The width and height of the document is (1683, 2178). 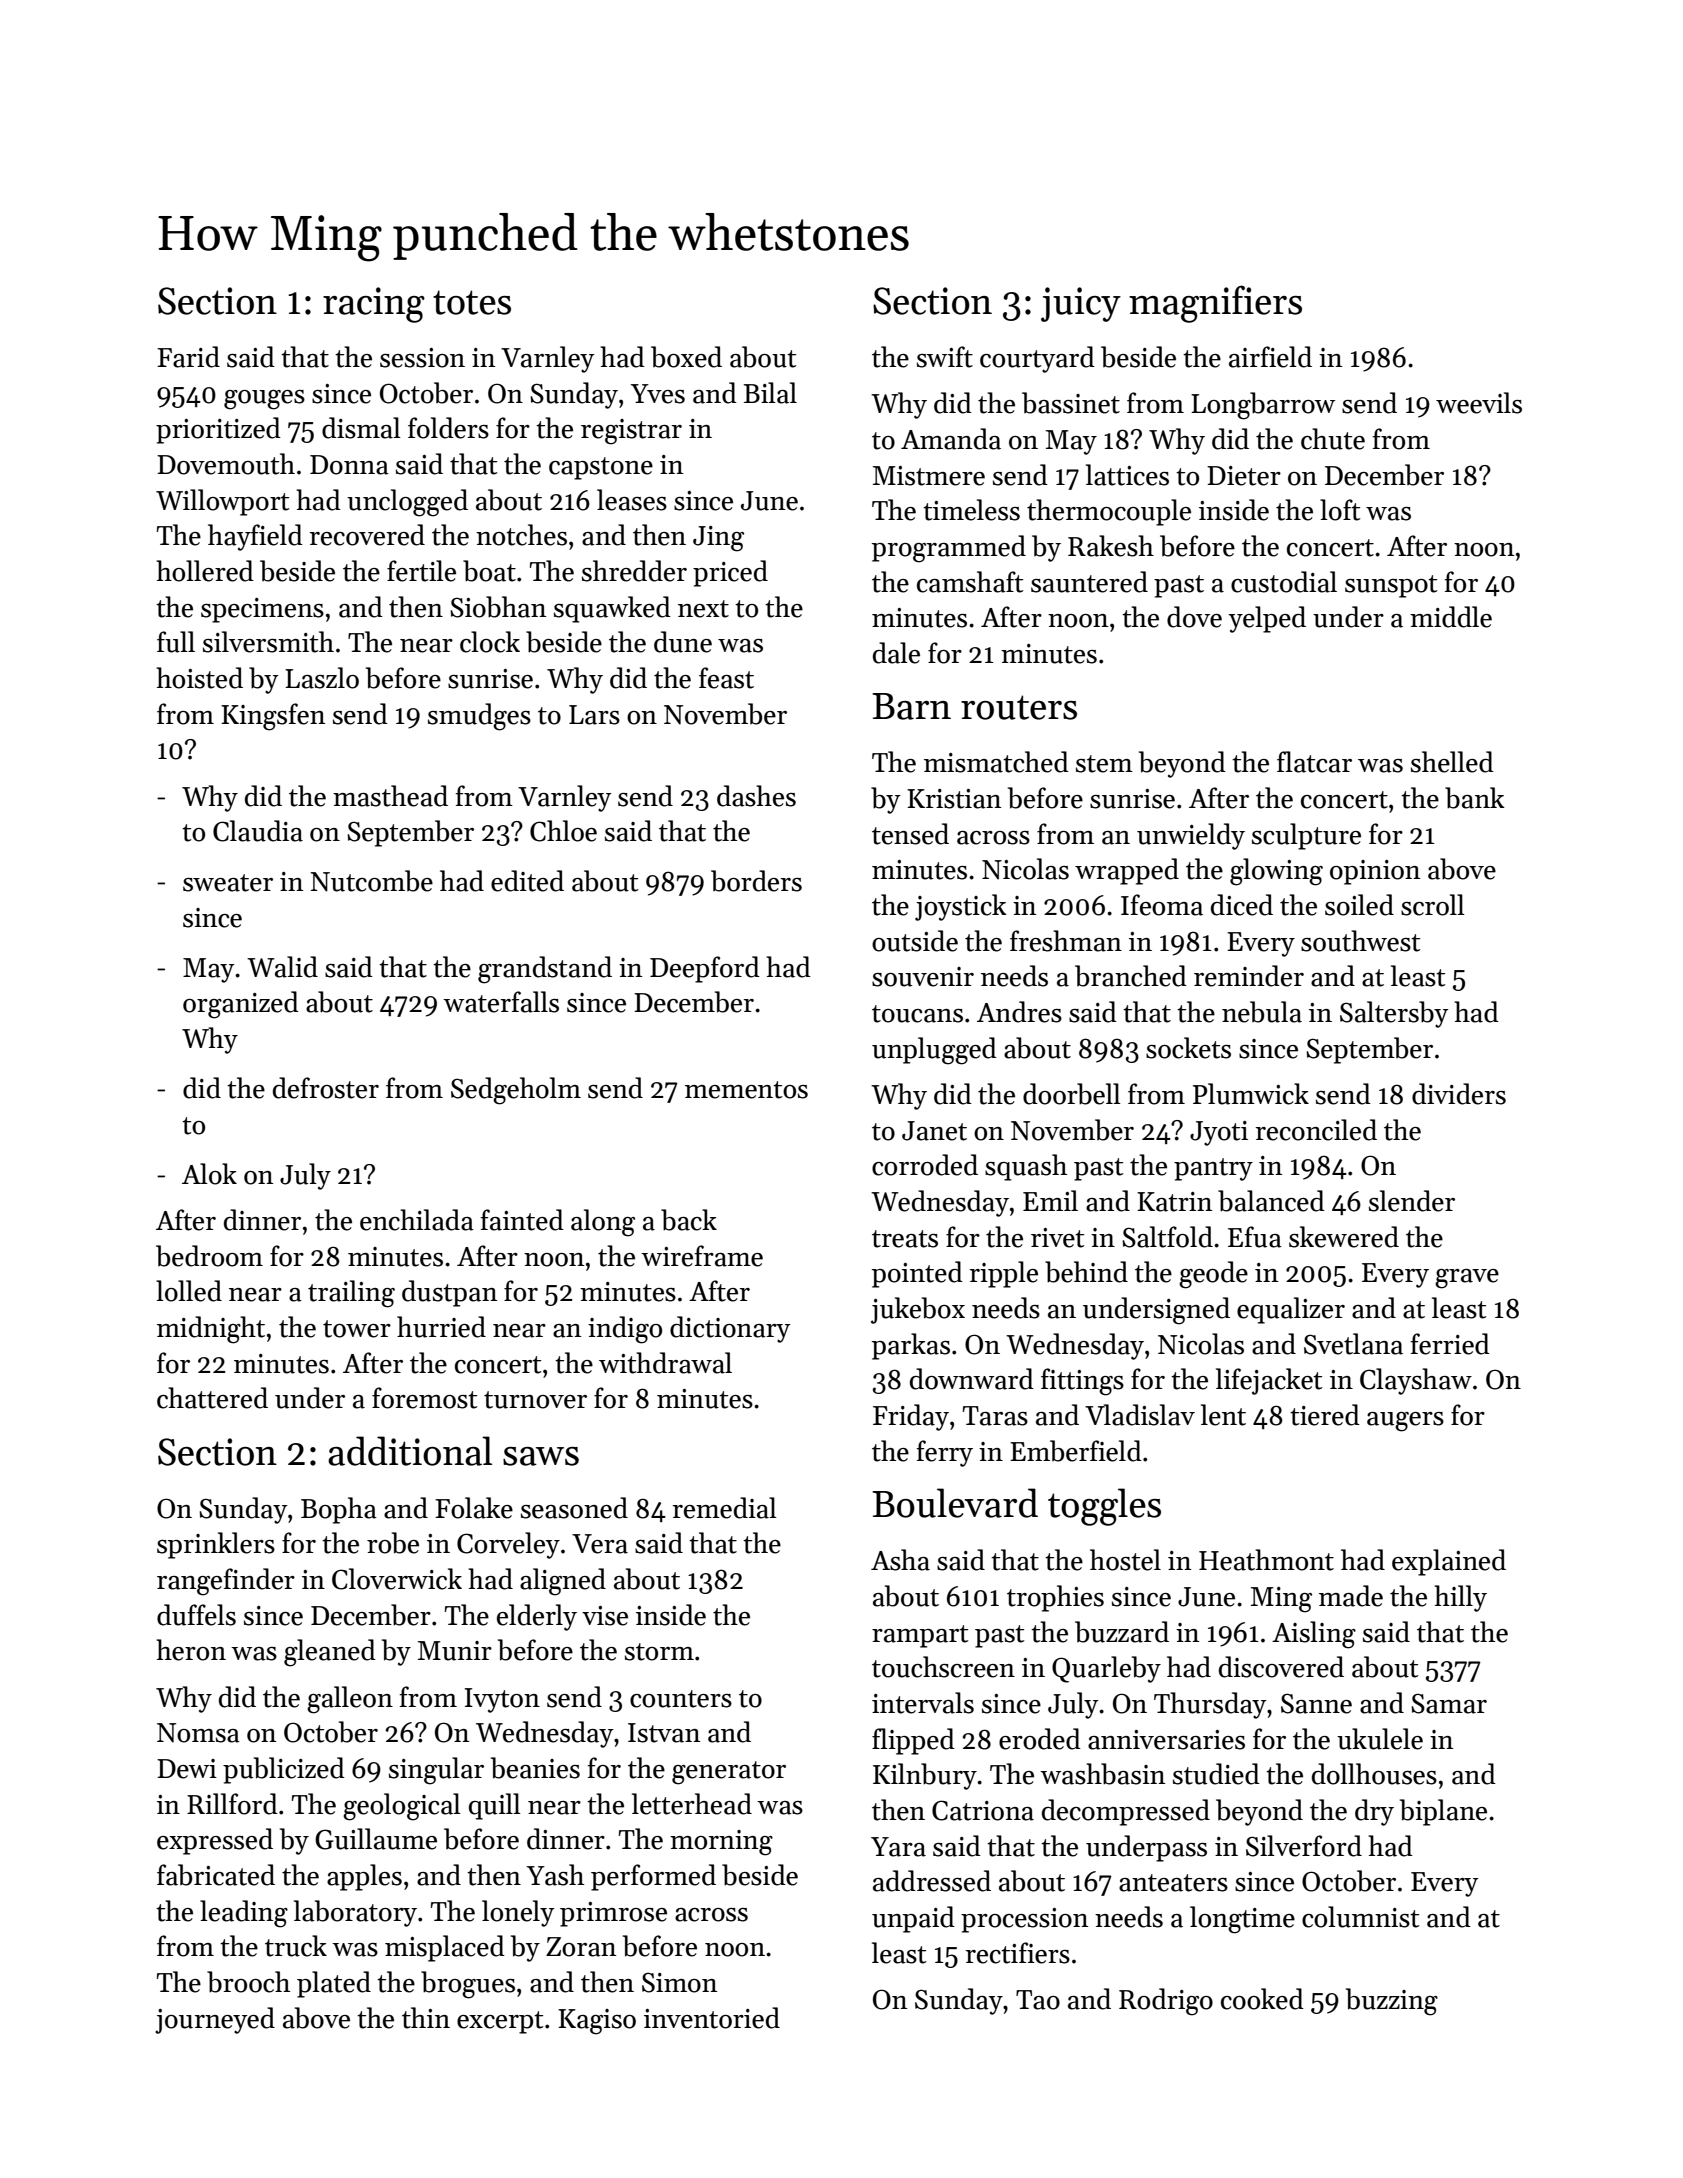 I want to click on specimens, so click(x=262, y=610).
